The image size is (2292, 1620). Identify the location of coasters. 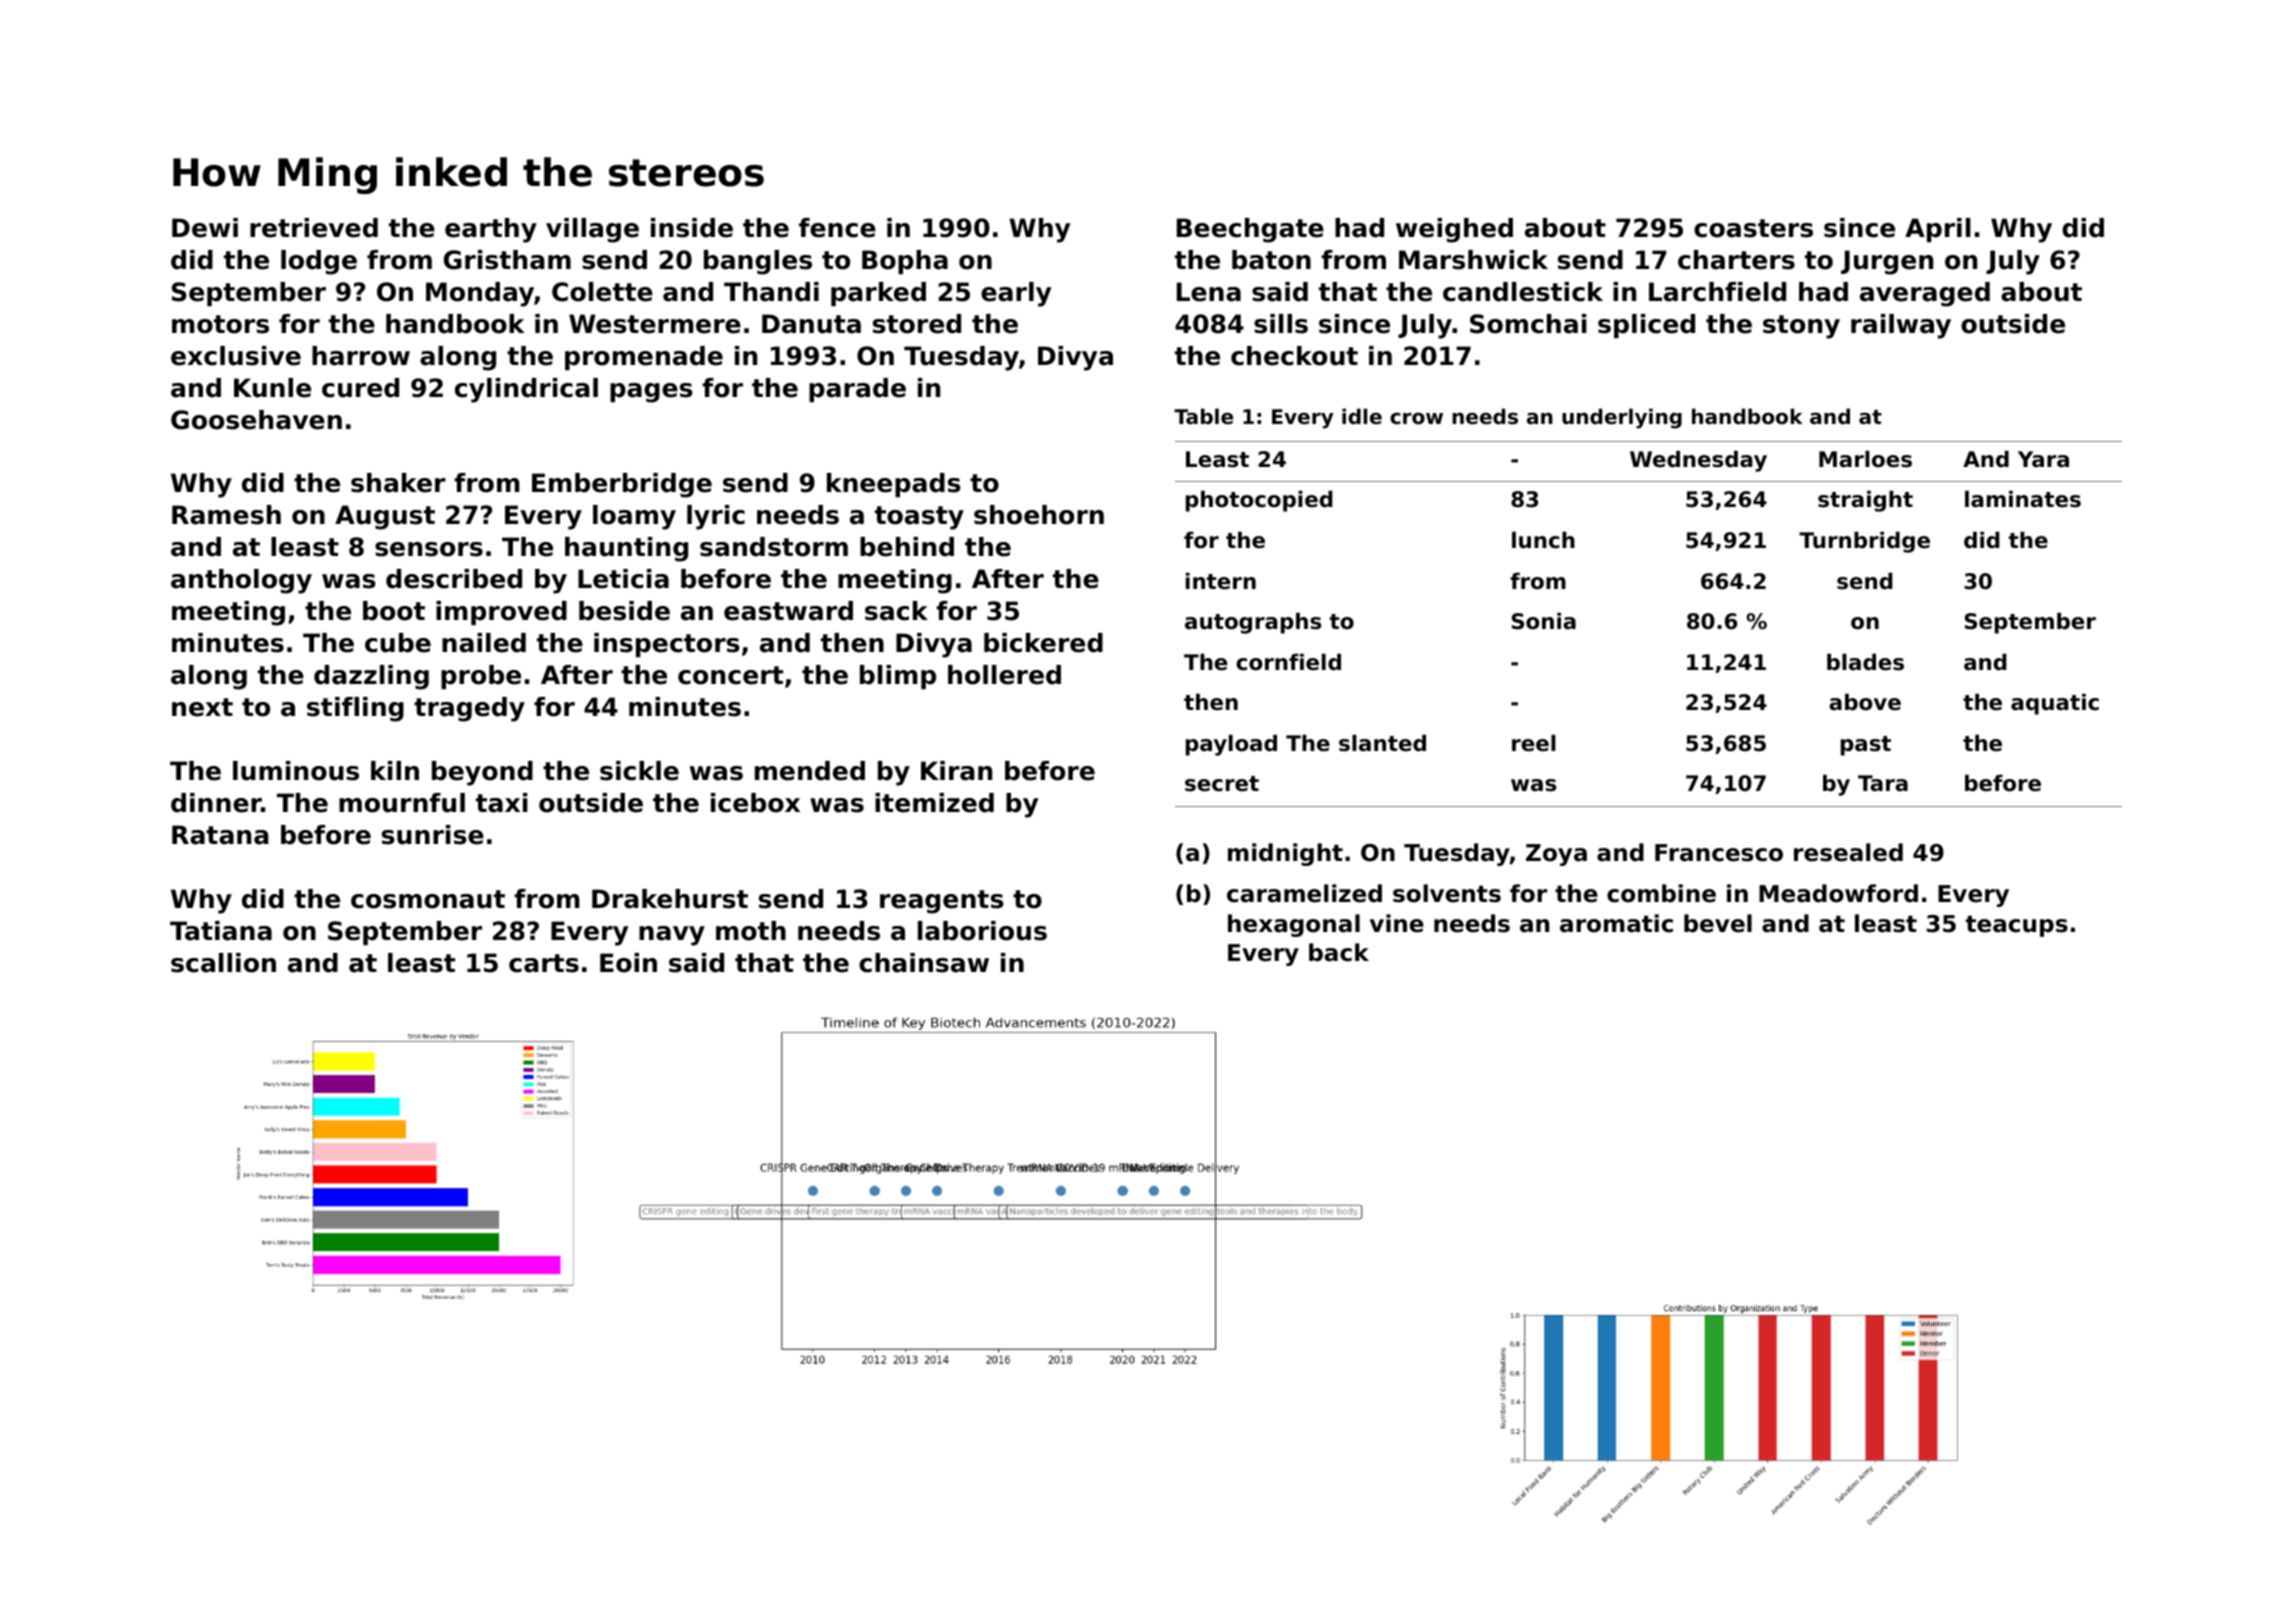
(1753, 228).
